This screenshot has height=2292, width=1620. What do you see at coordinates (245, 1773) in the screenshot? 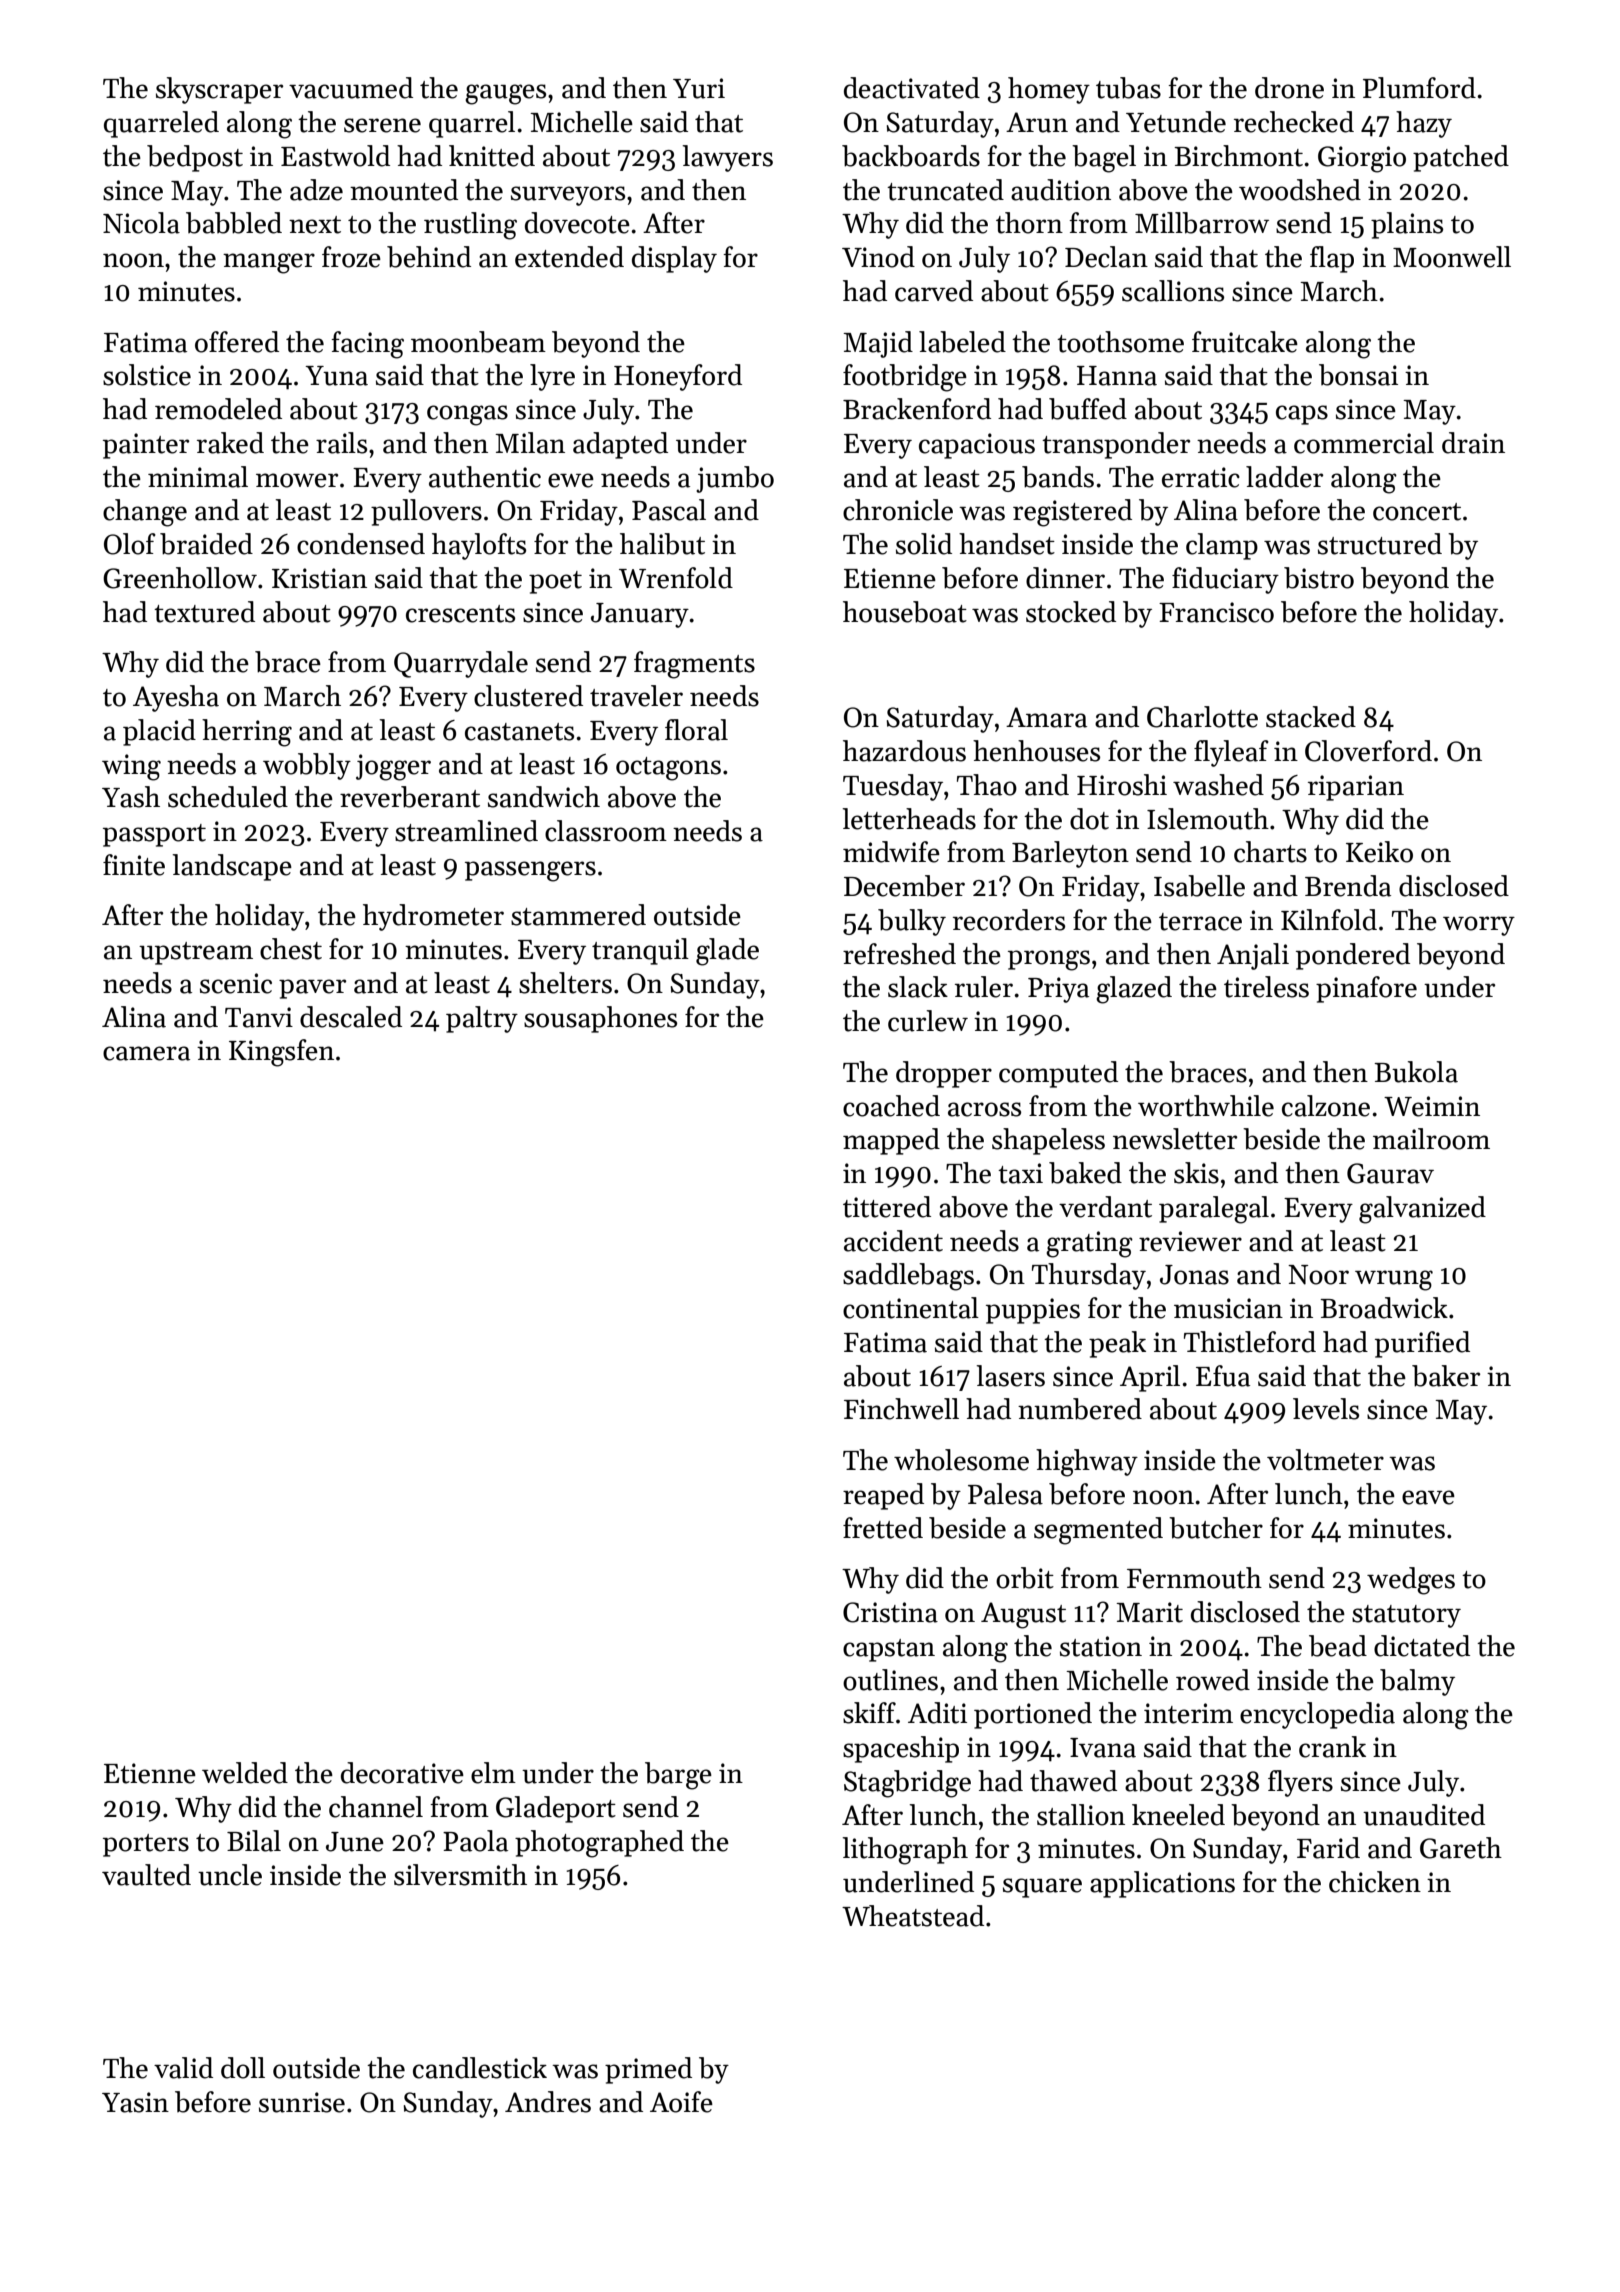
I see `welded` at bounding box center [245, 1773].
